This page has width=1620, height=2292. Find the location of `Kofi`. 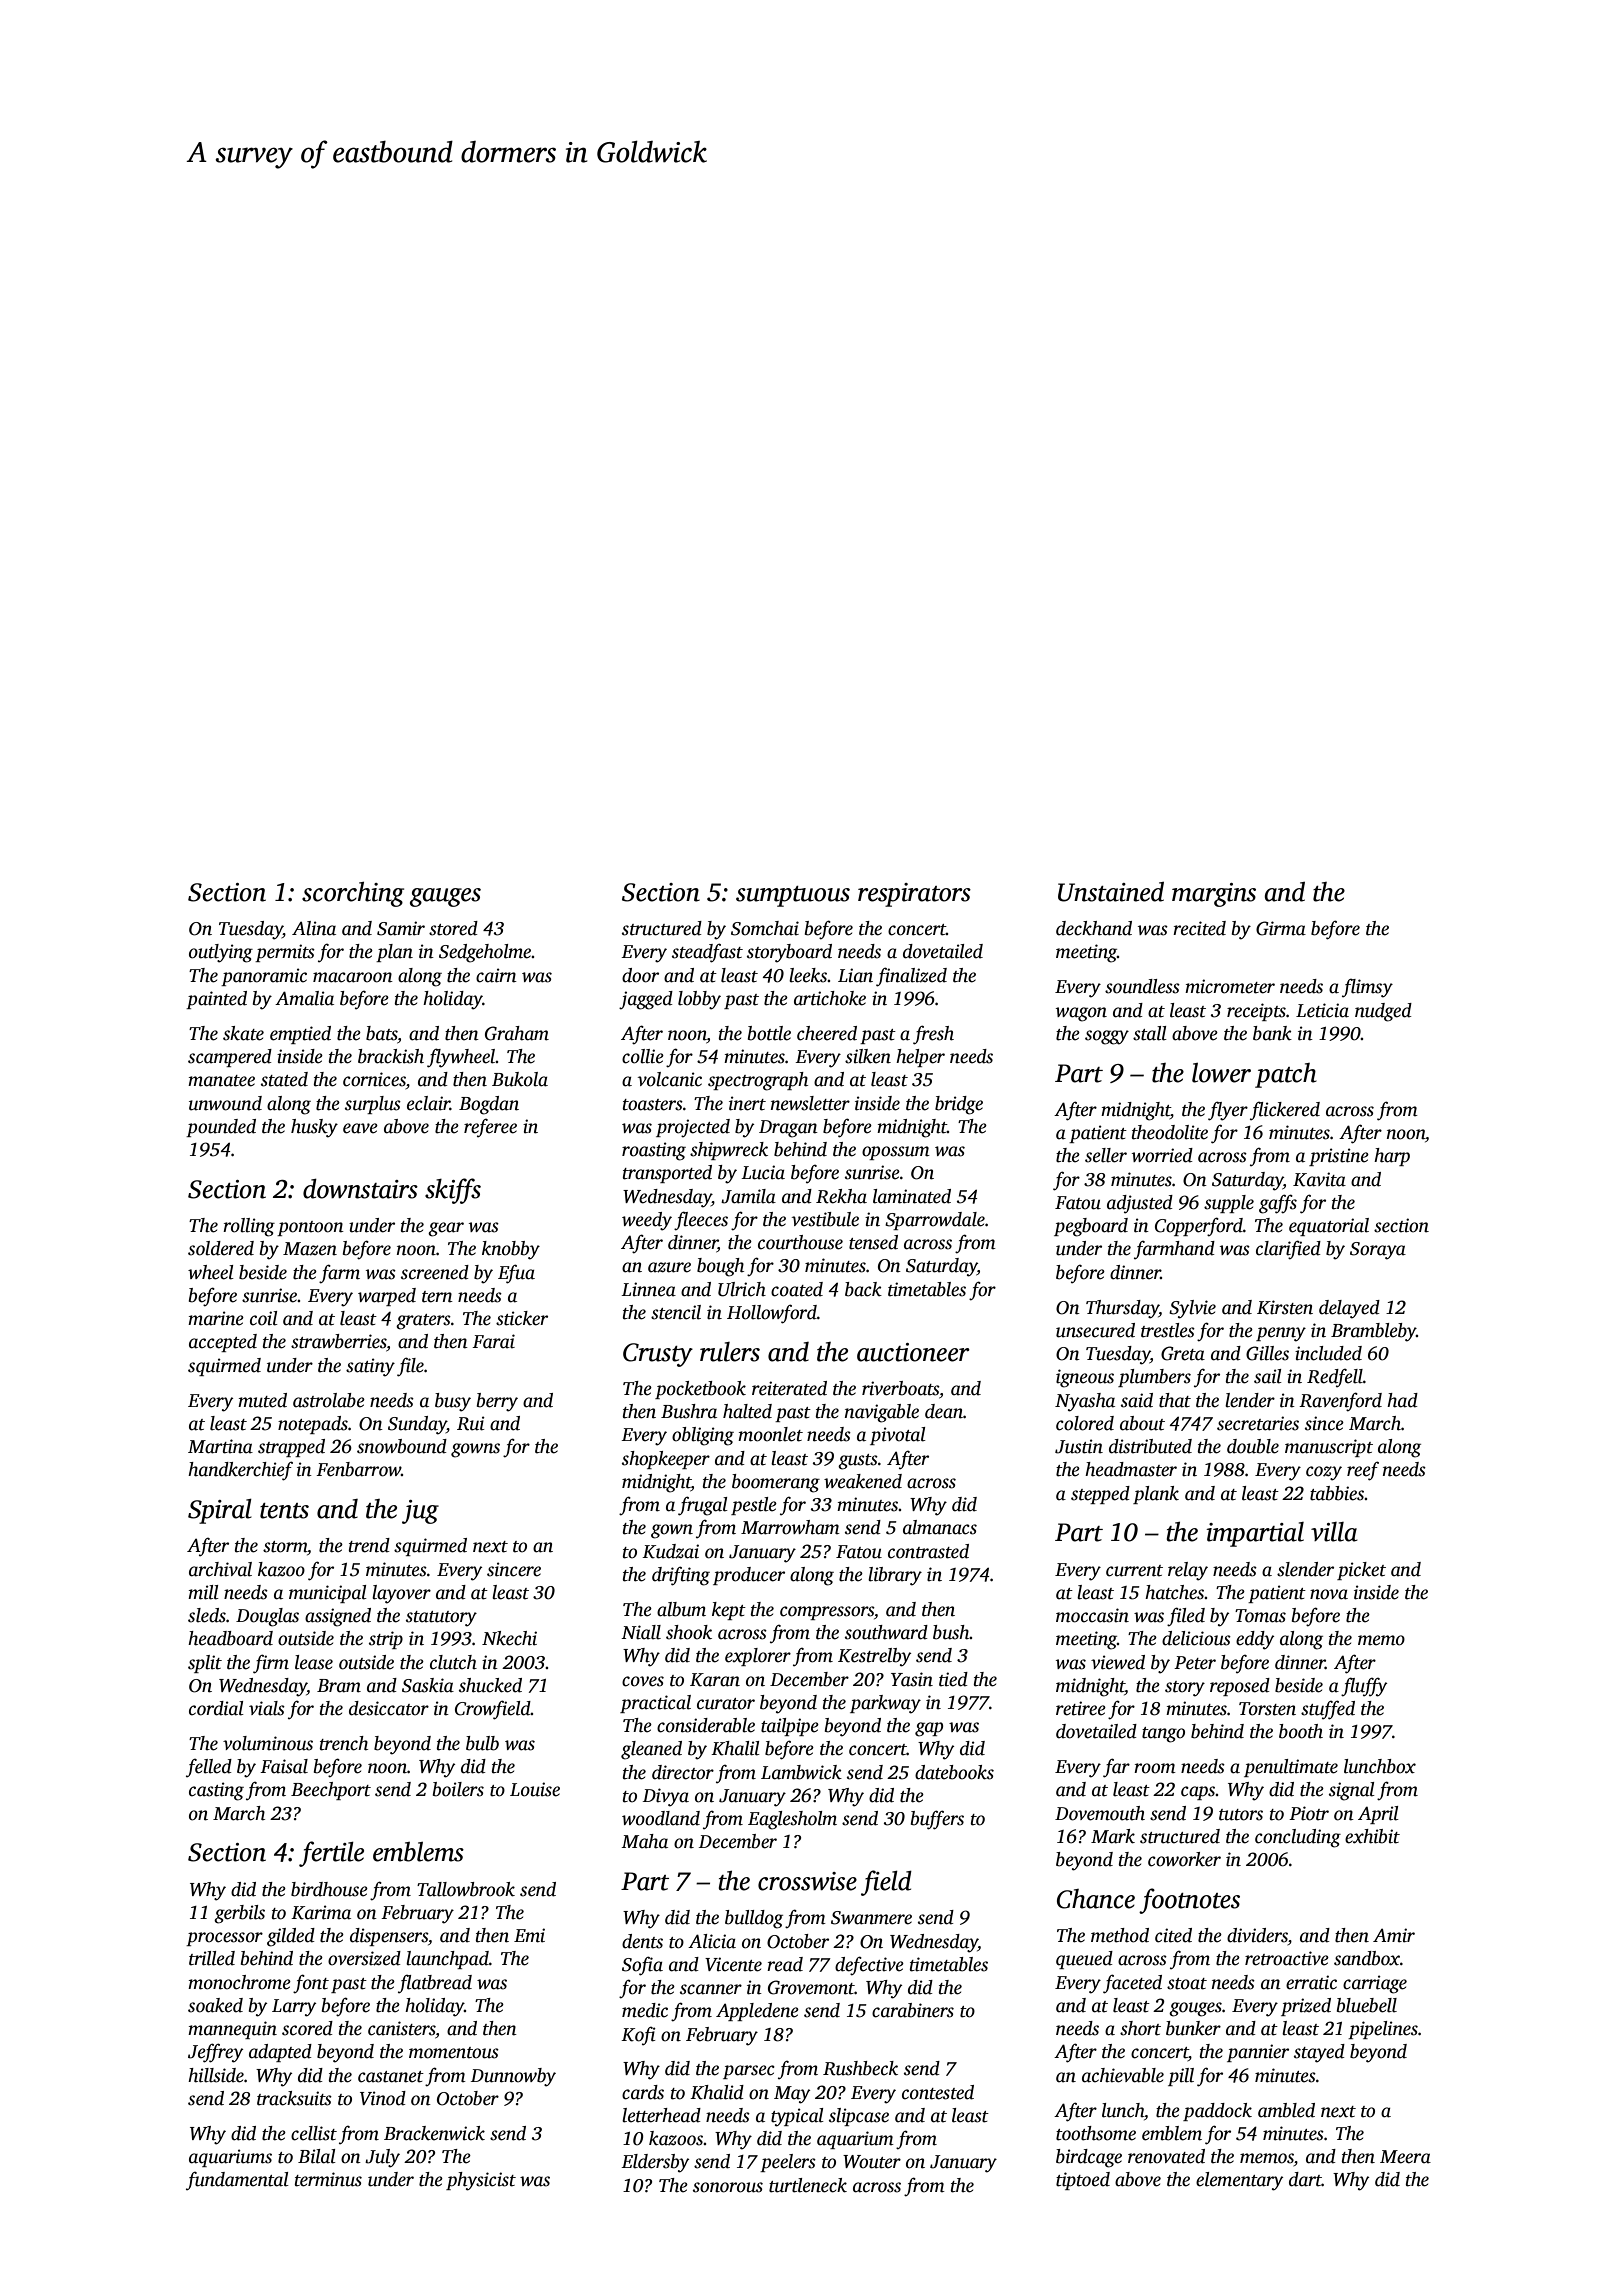

Kofi is located at coordinates (638, 2036).
